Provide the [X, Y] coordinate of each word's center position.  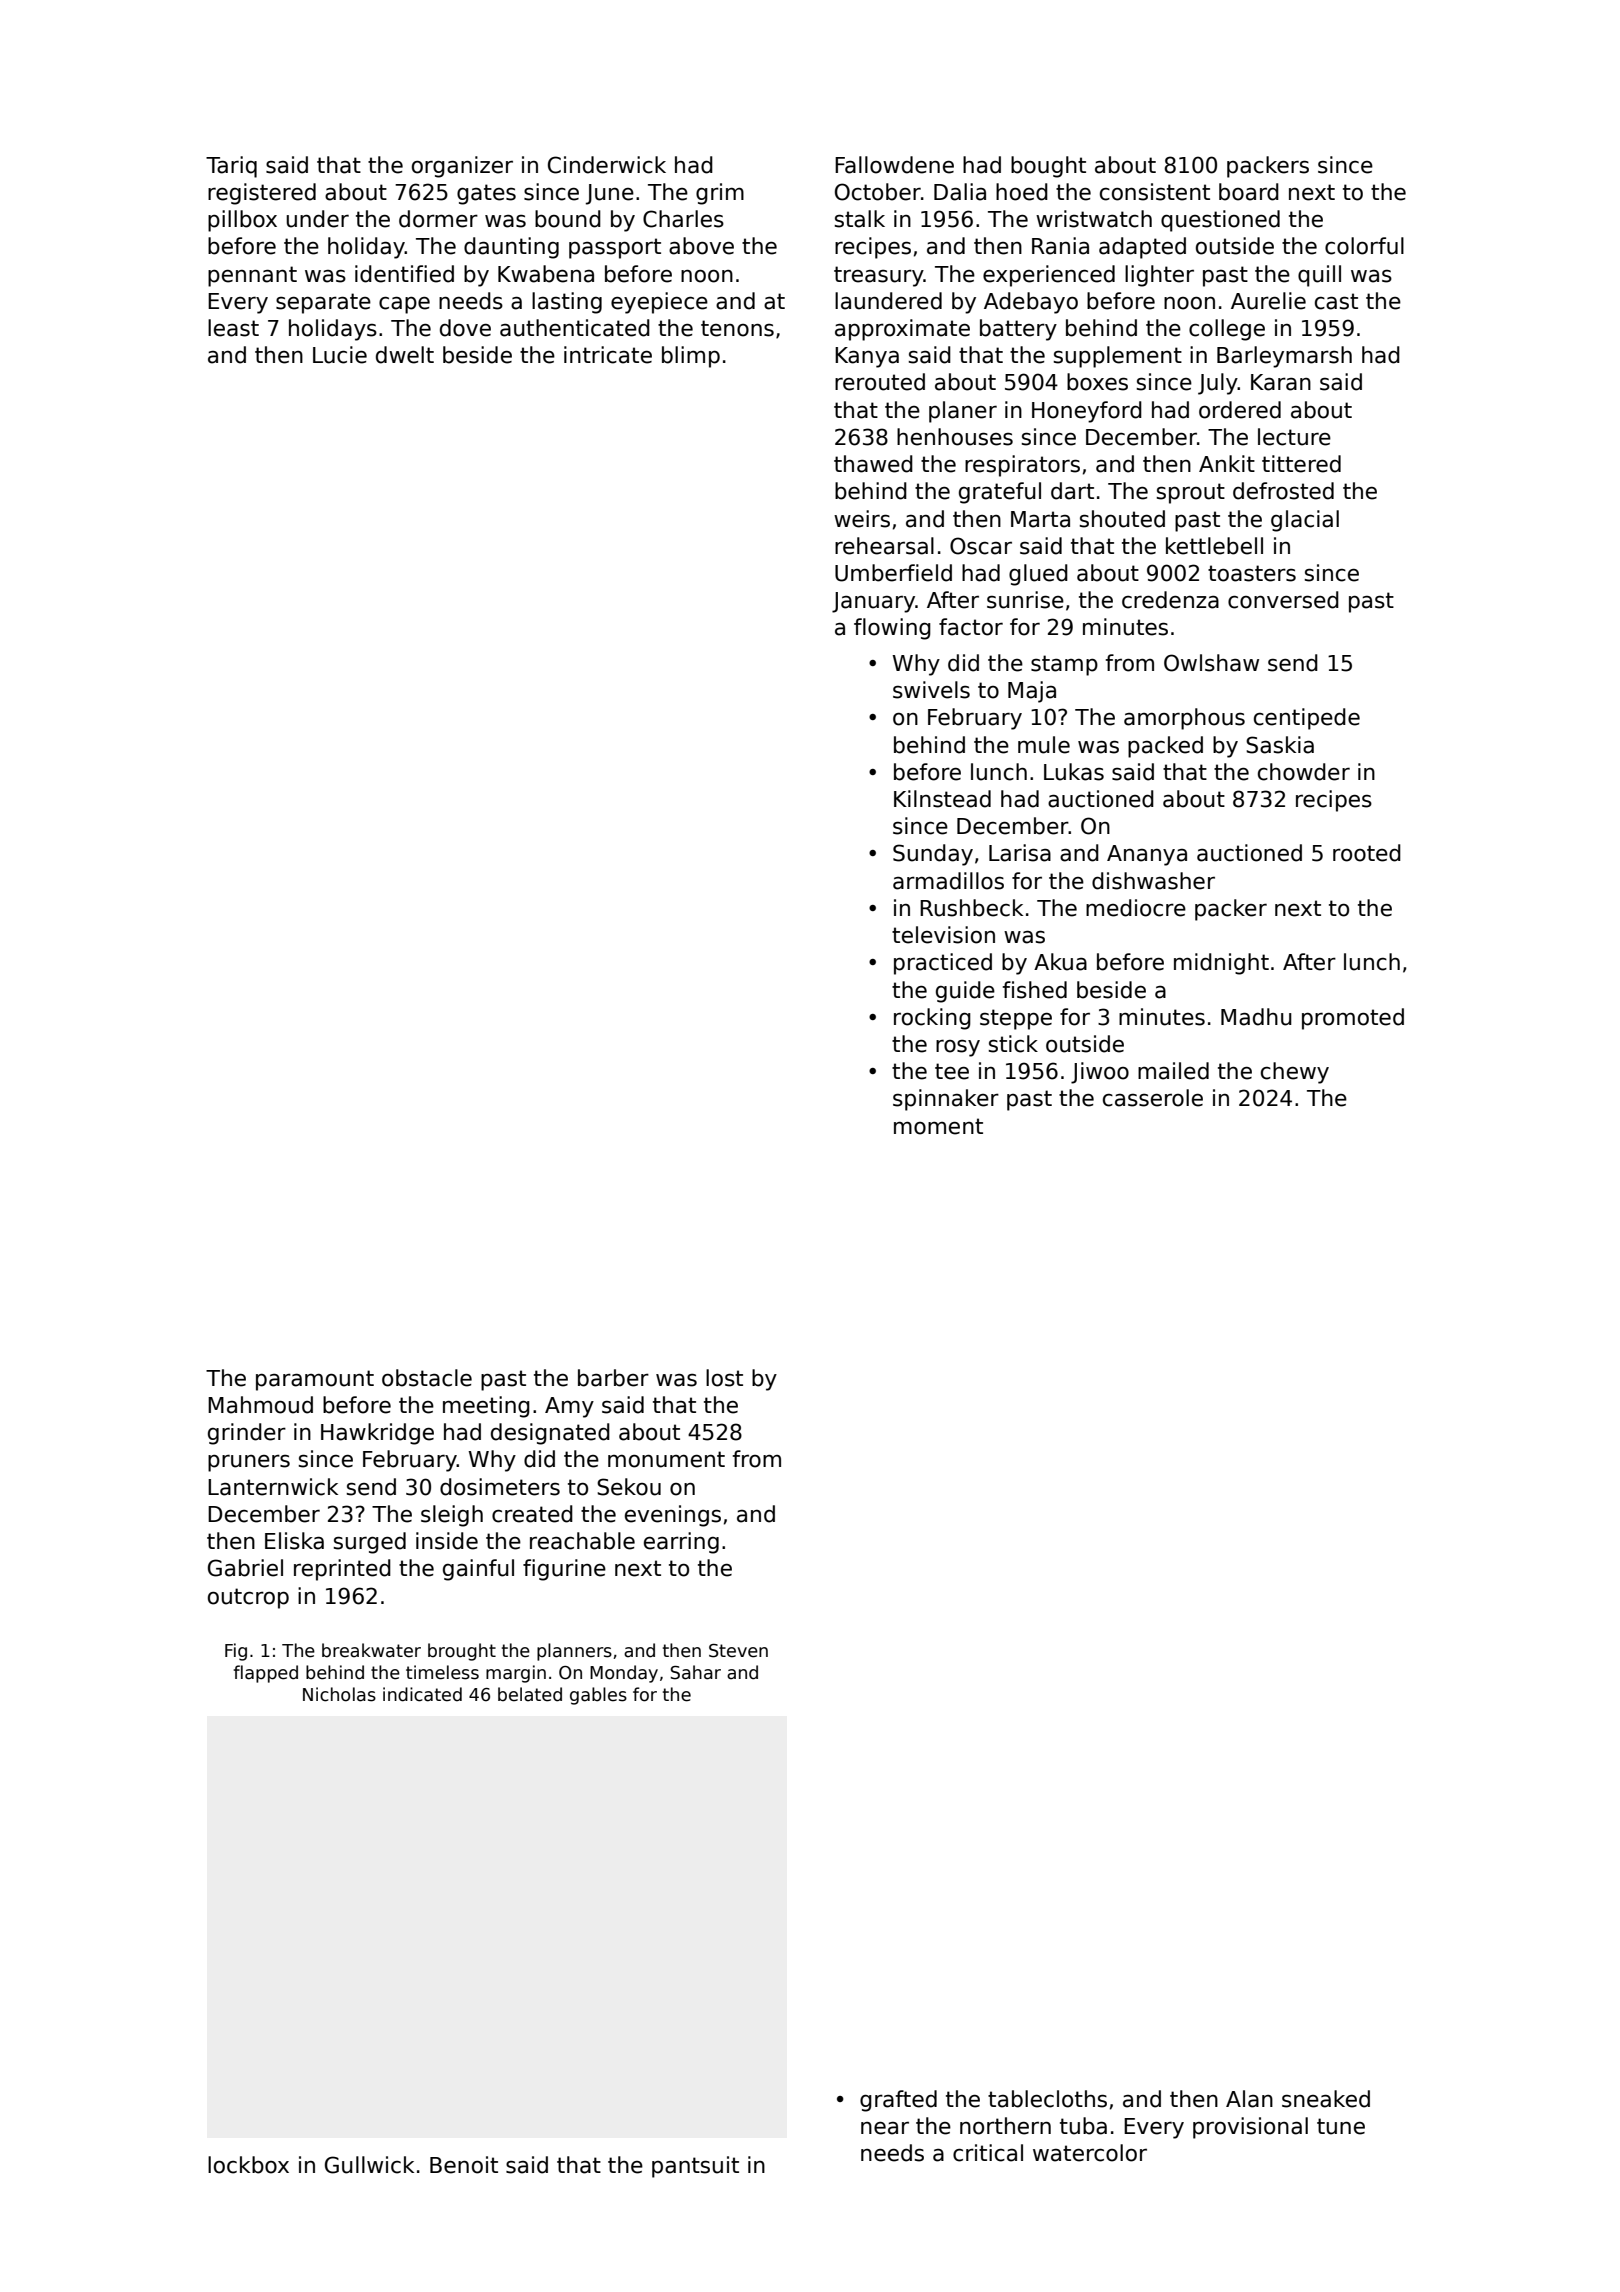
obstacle [427, 1378]
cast [1336, 301]
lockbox [248, 2165]
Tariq [231, 167]
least [233, 328]
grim [720, 194]
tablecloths [1047, 2099]
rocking [932, 1019]
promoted [1353, 1019]
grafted [898, 2101]
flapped [266, 1674]
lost [724, 1378]
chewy [1295, 1073]
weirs [862, 519]
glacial [1305, 521]
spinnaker [946, 1100]
